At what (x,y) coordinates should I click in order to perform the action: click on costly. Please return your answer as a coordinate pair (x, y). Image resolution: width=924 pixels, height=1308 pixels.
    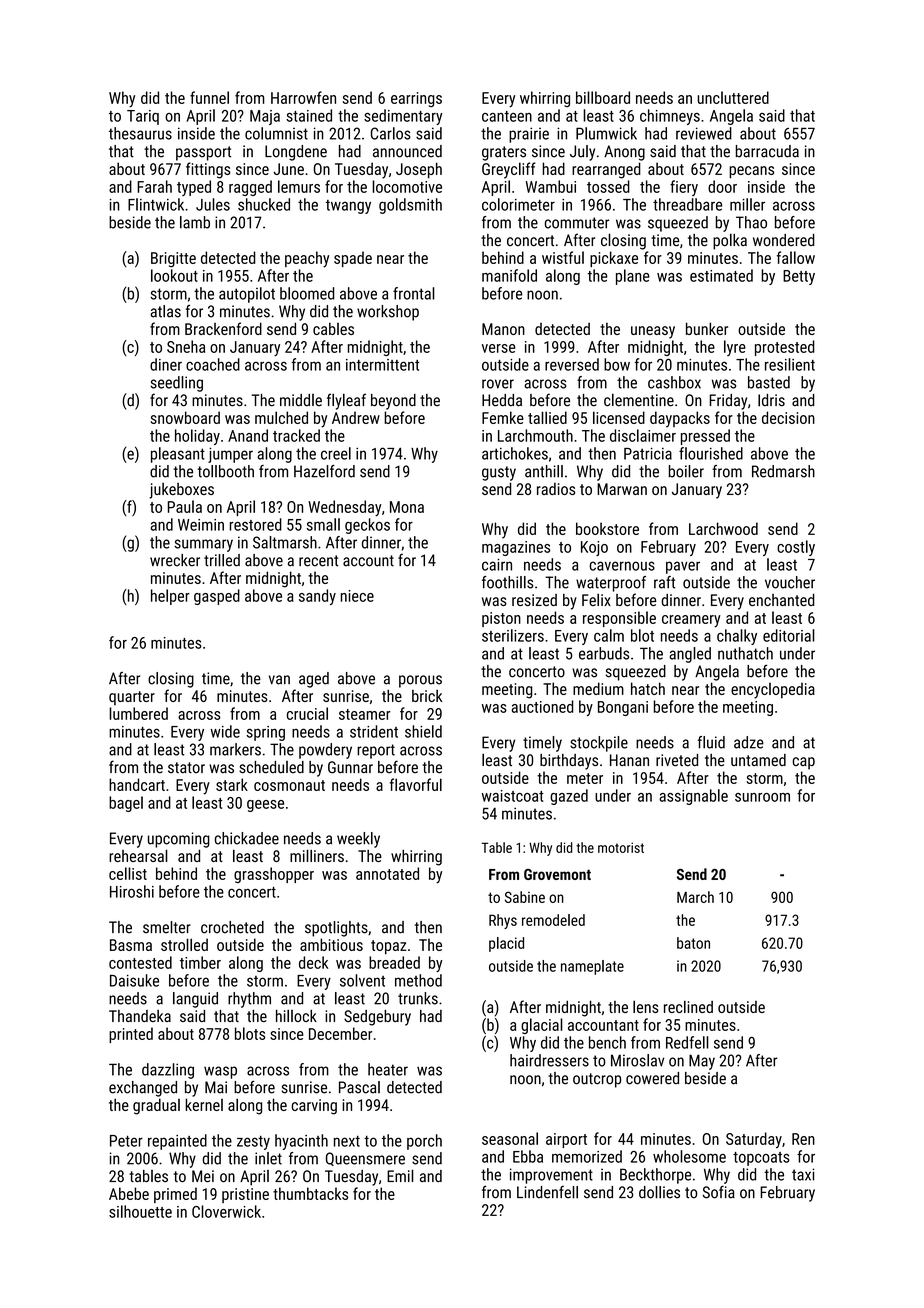
    Looking at the image, I should click on (796, 548).
